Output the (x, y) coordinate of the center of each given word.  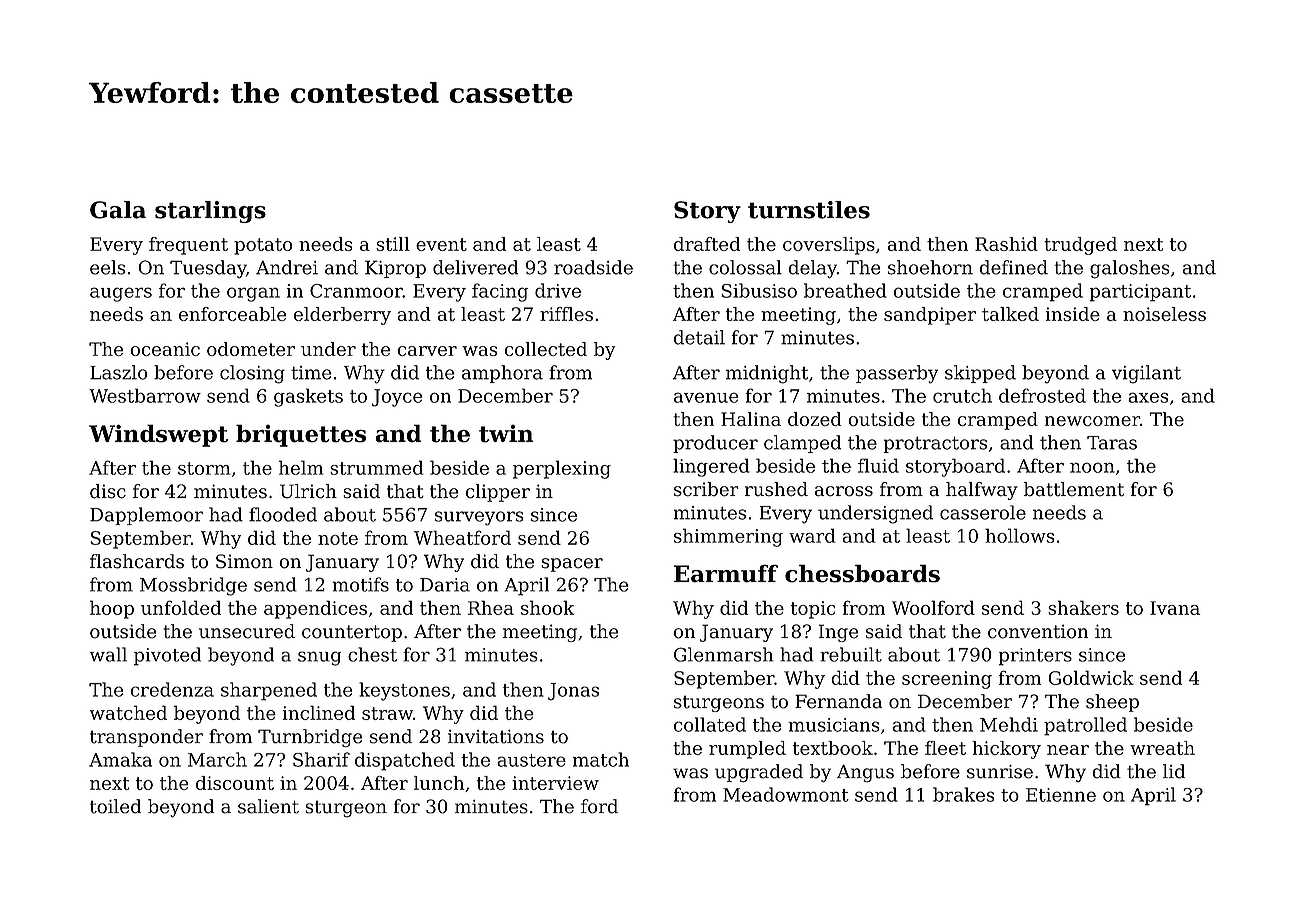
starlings (210, 212)
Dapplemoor (146, 516)
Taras (1112, 443)
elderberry (342, 316)
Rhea (491, 607)
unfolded (181, 607)
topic (813, 610)
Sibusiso (759, 290)
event (441, 244)
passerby (897, 374)
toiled (115, 806)
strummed (377, 467)
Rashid (1006, 244)
